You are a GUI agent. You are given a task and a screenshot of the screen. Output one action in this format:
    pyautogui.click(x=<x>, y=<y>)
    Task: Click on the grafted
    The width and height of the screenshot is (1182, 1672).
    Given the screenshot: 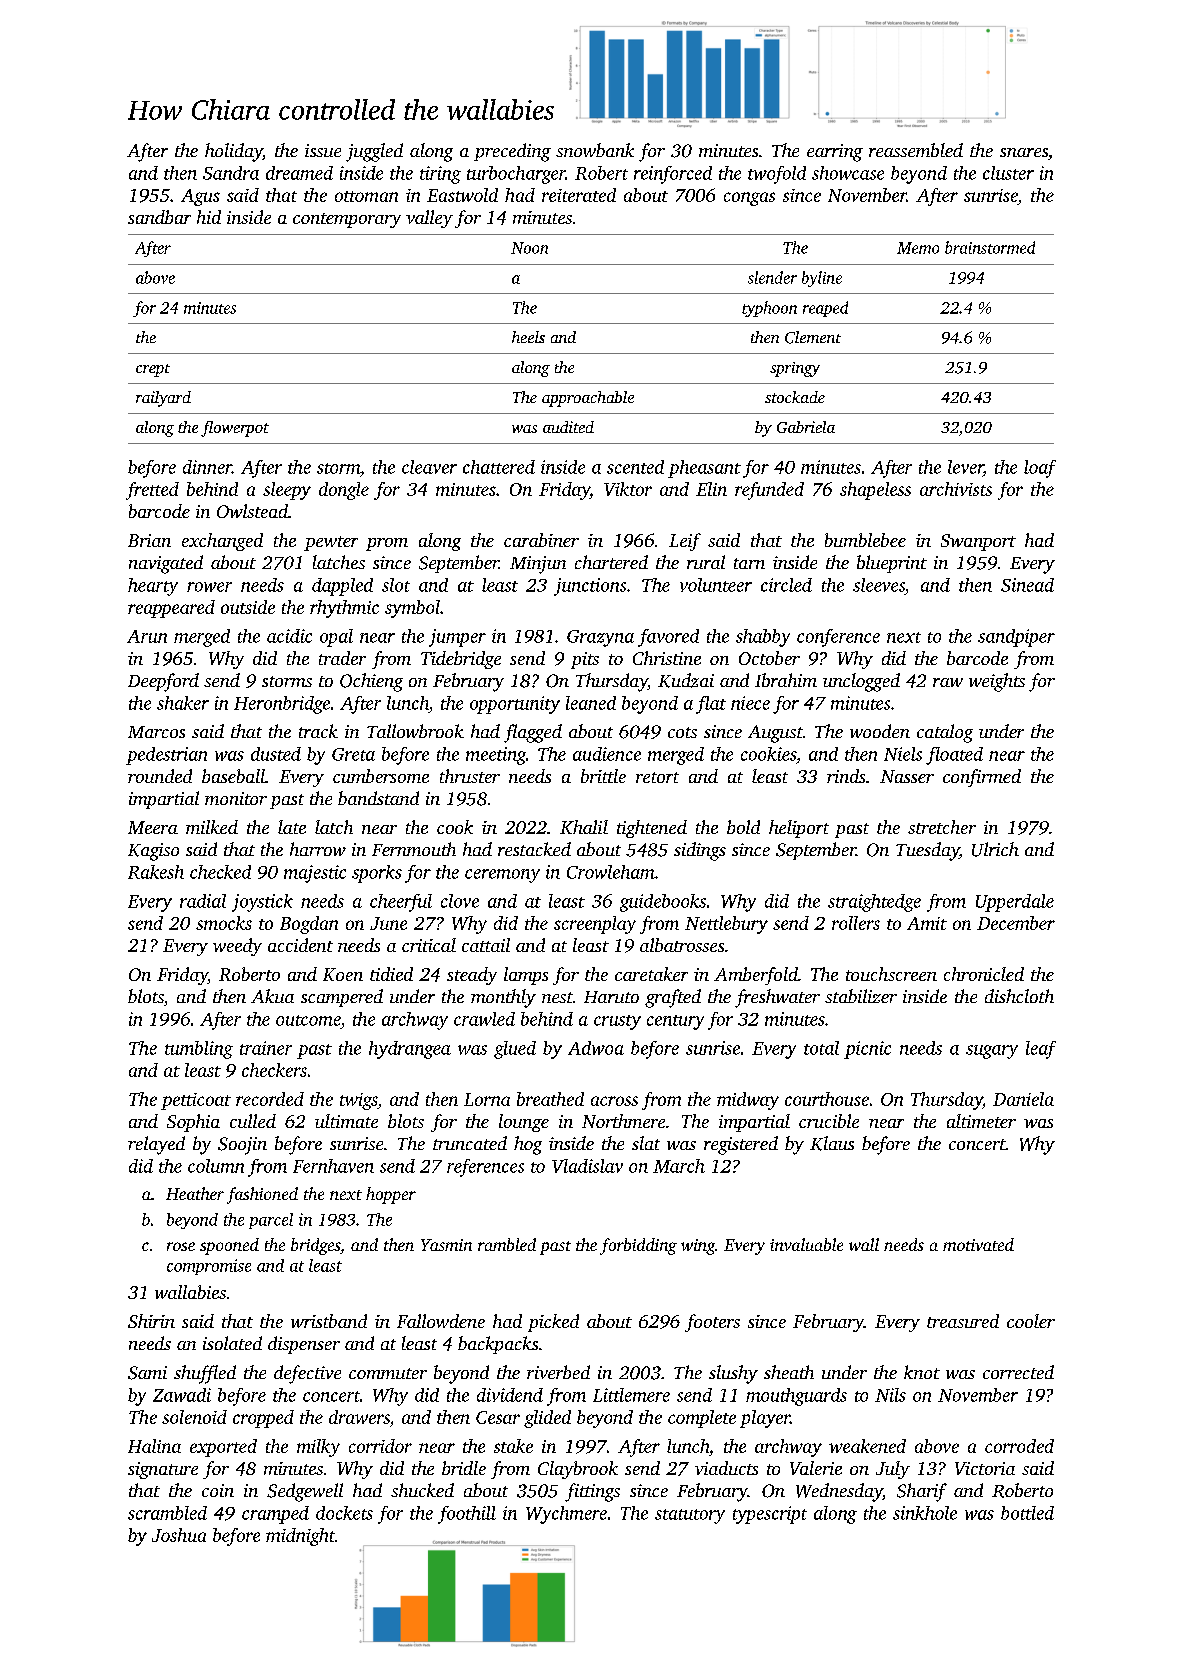 What is the action you would take?
    pyautogui.click(x=673, y=998)
